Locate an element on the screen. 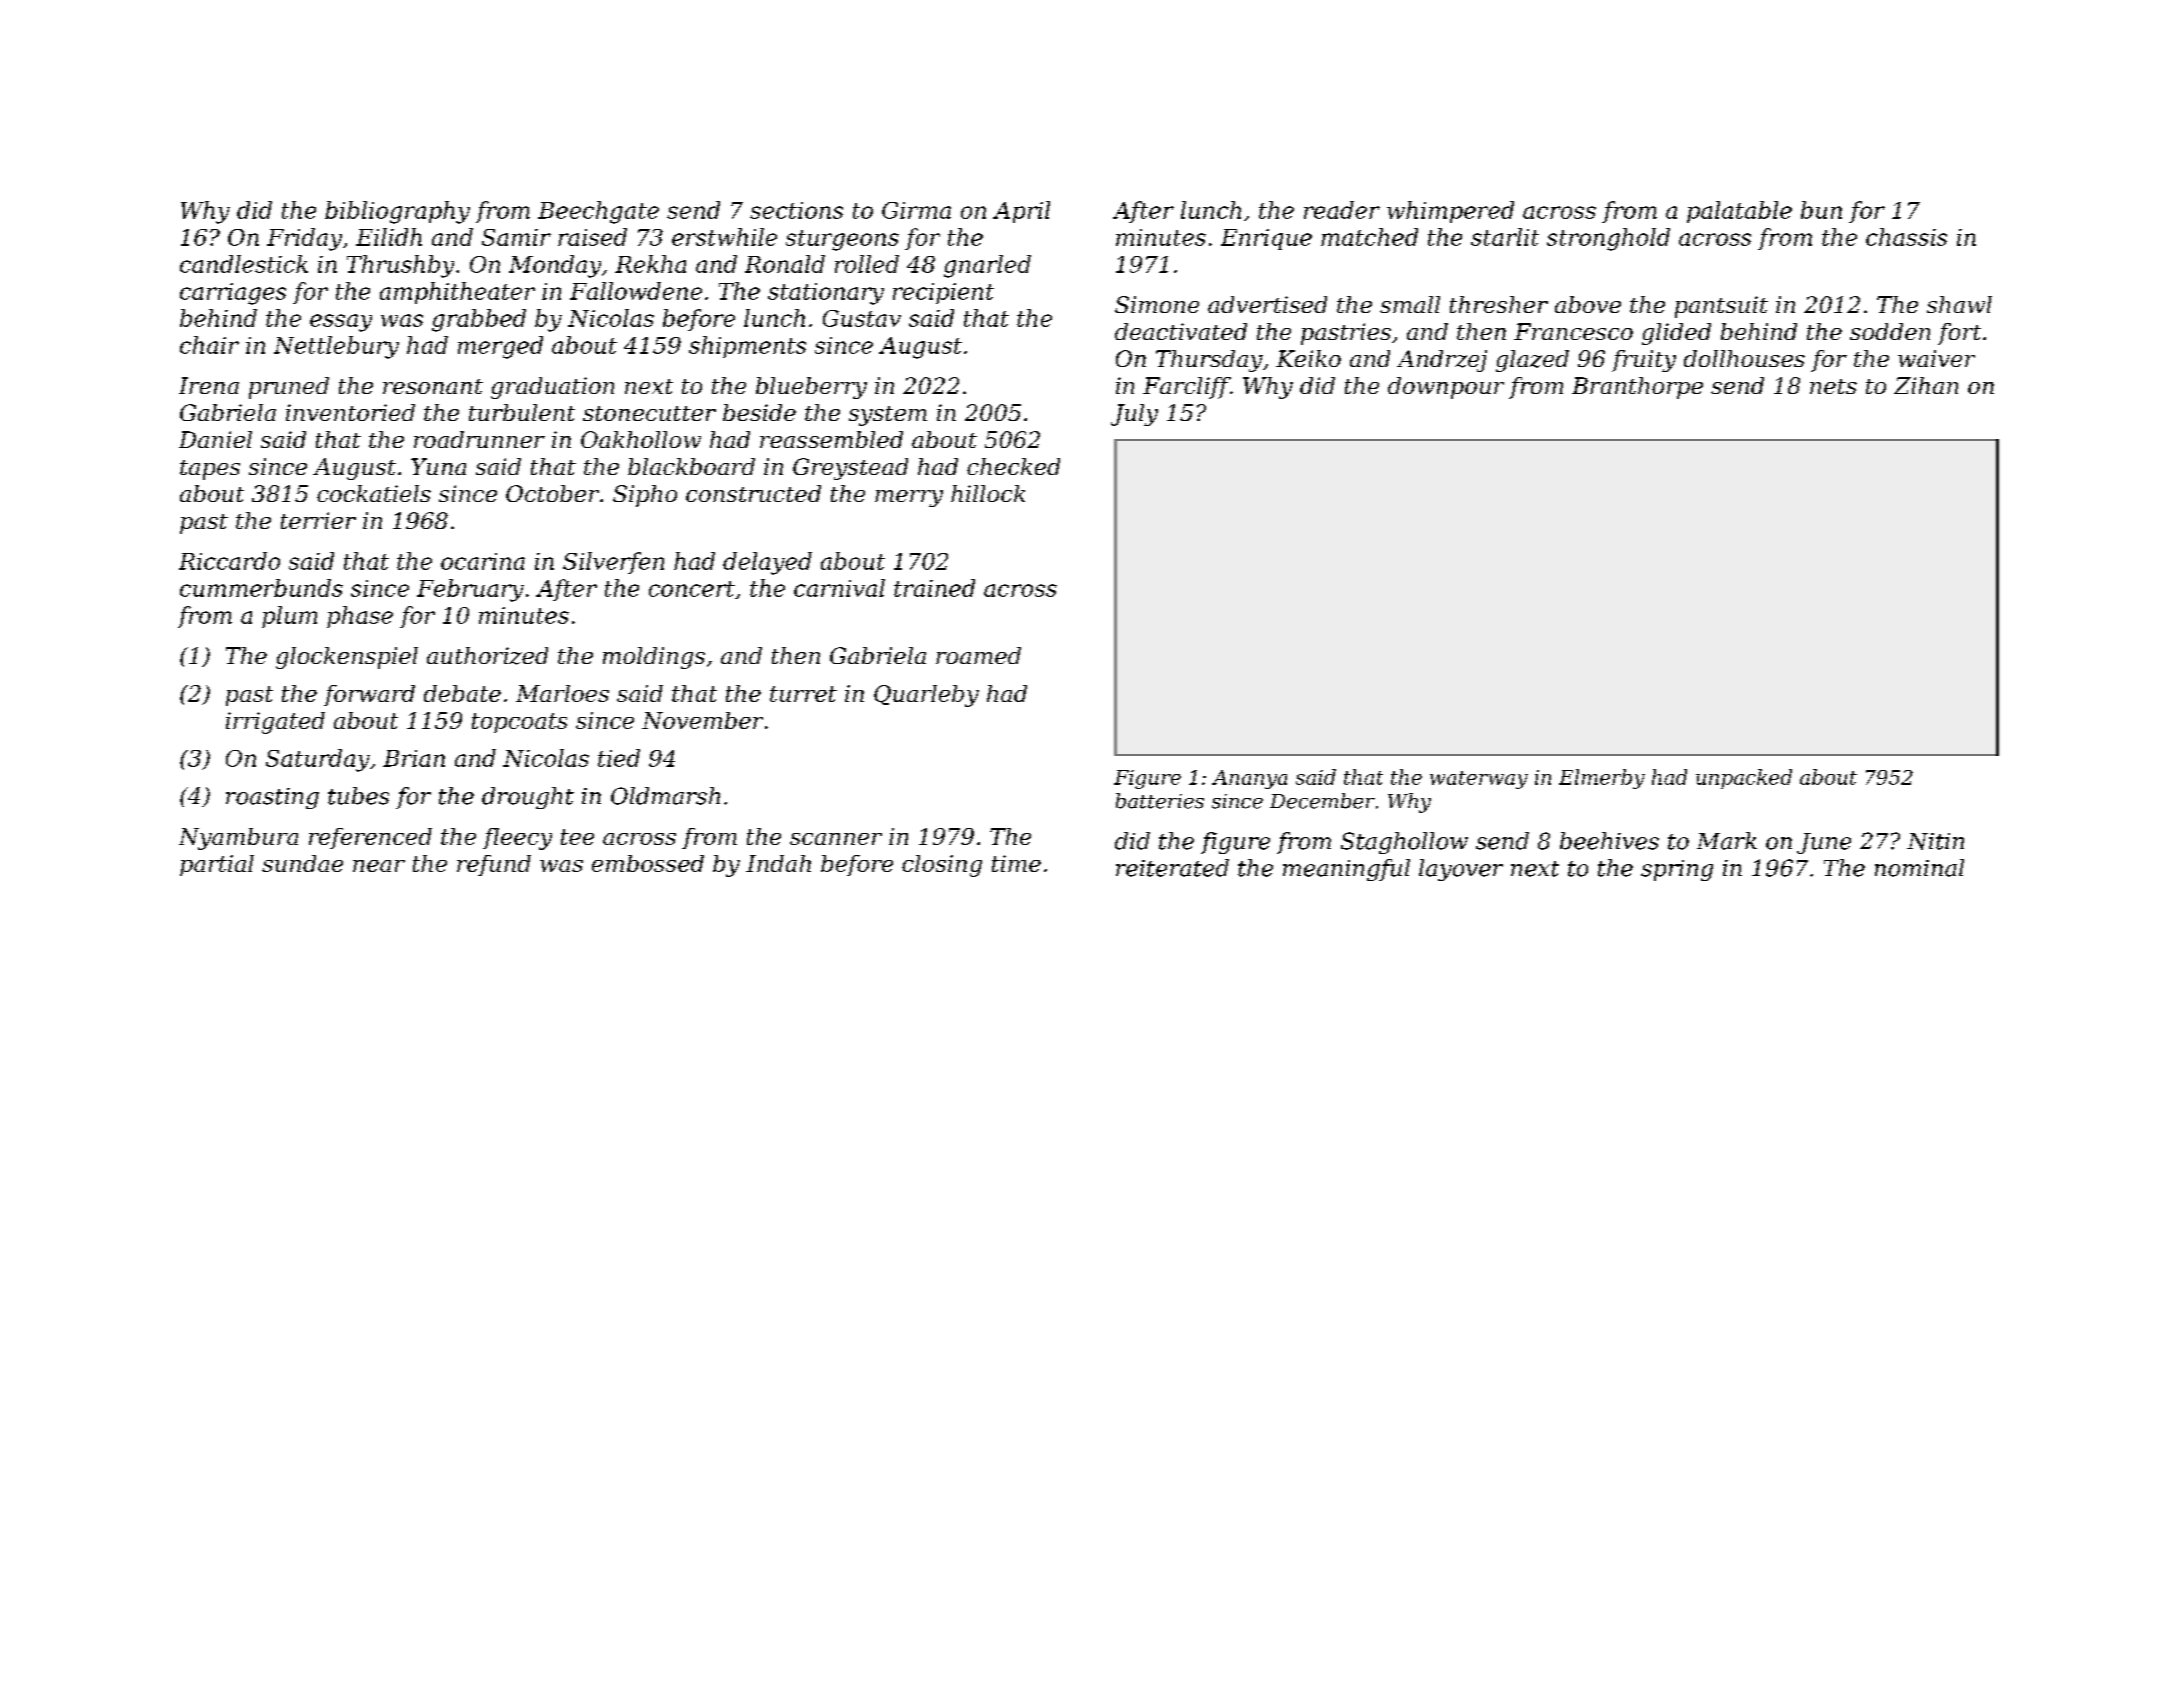  dollhouses is located at coordinates (1744, 358).
